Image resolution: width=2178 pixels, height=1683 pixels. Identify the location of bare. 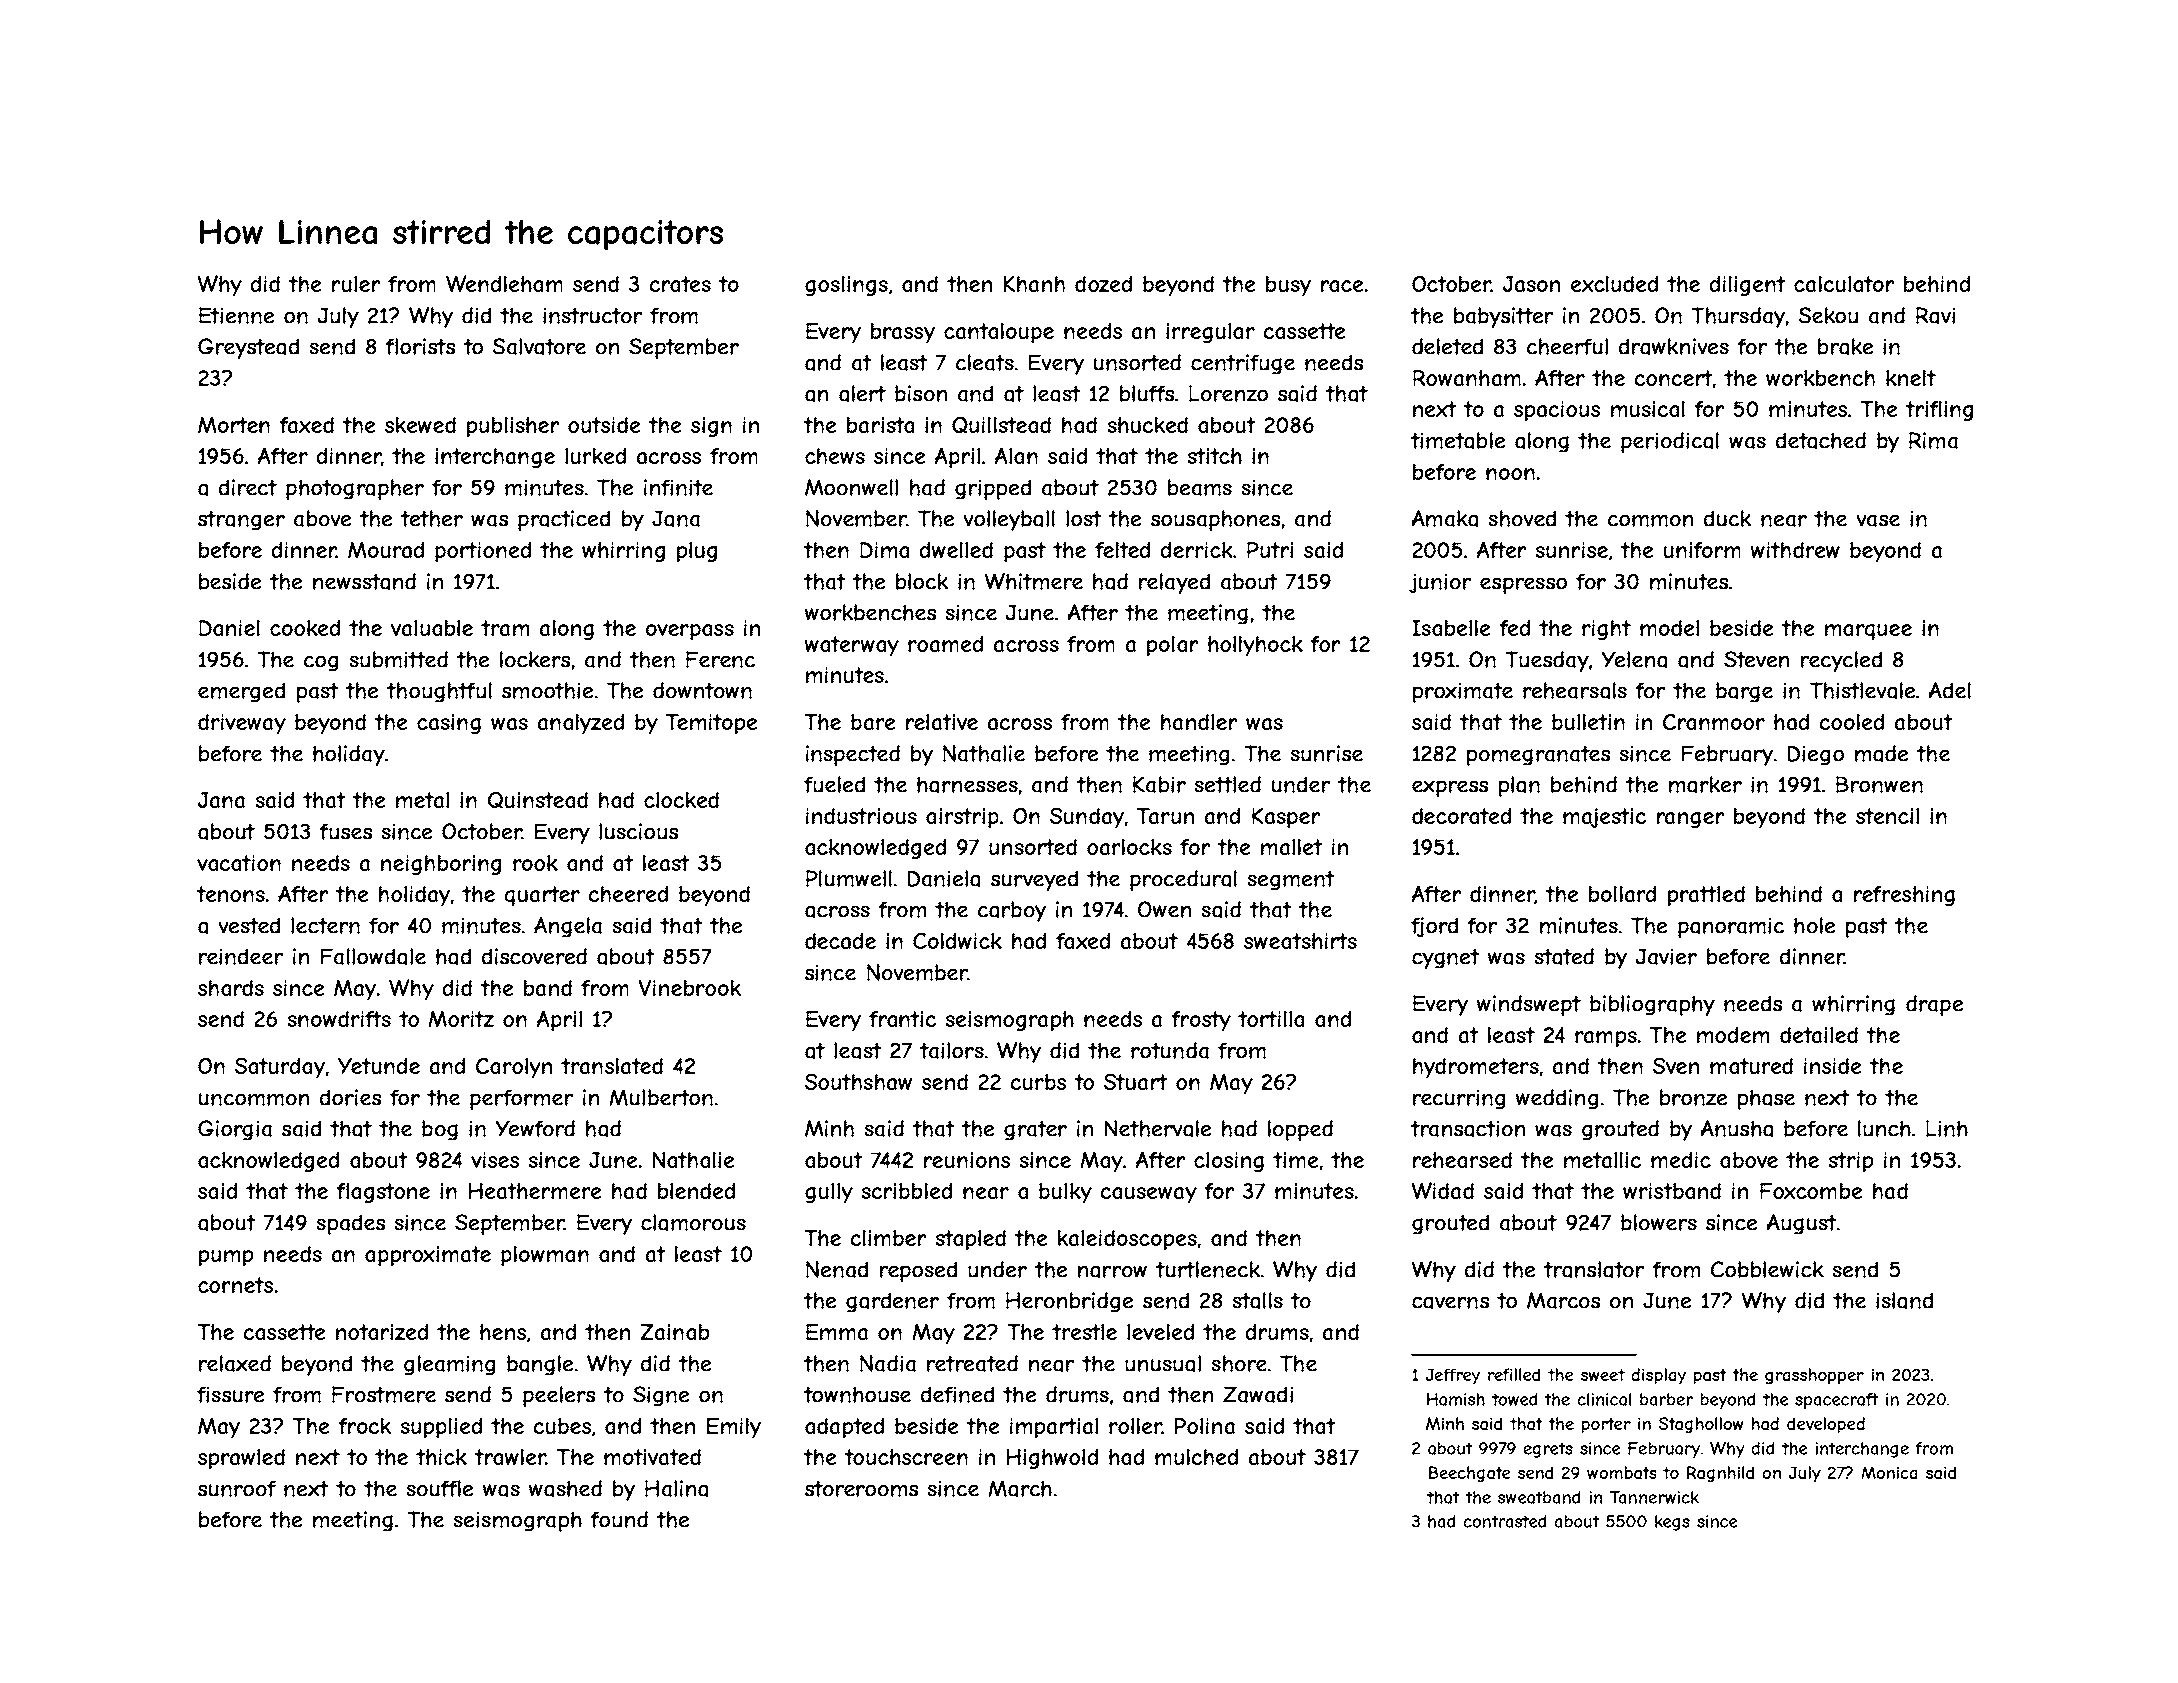
(873, 722).
